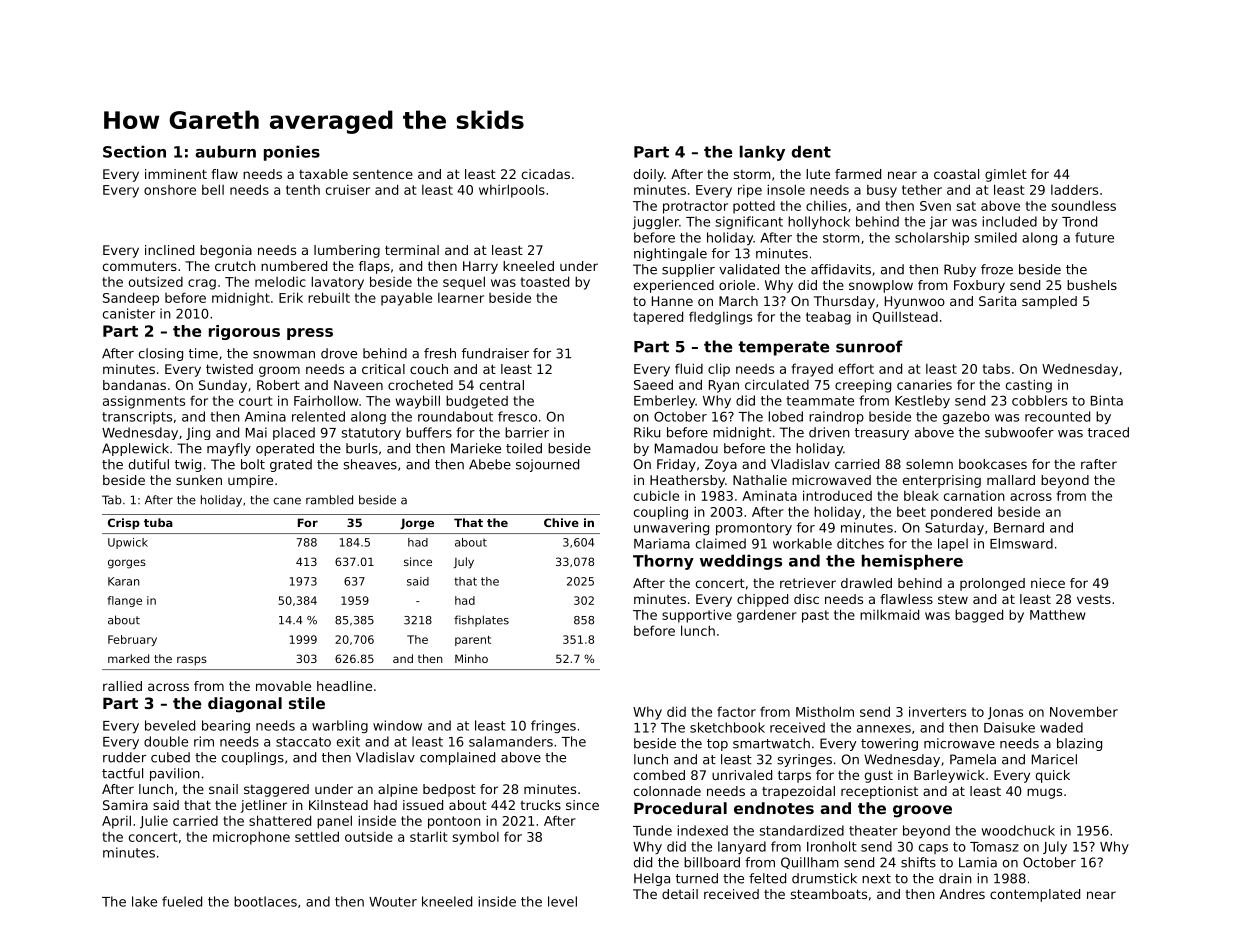  Describe the element at coordinates (992, 584) in the screenshot. I see `prolonged` at that location.
